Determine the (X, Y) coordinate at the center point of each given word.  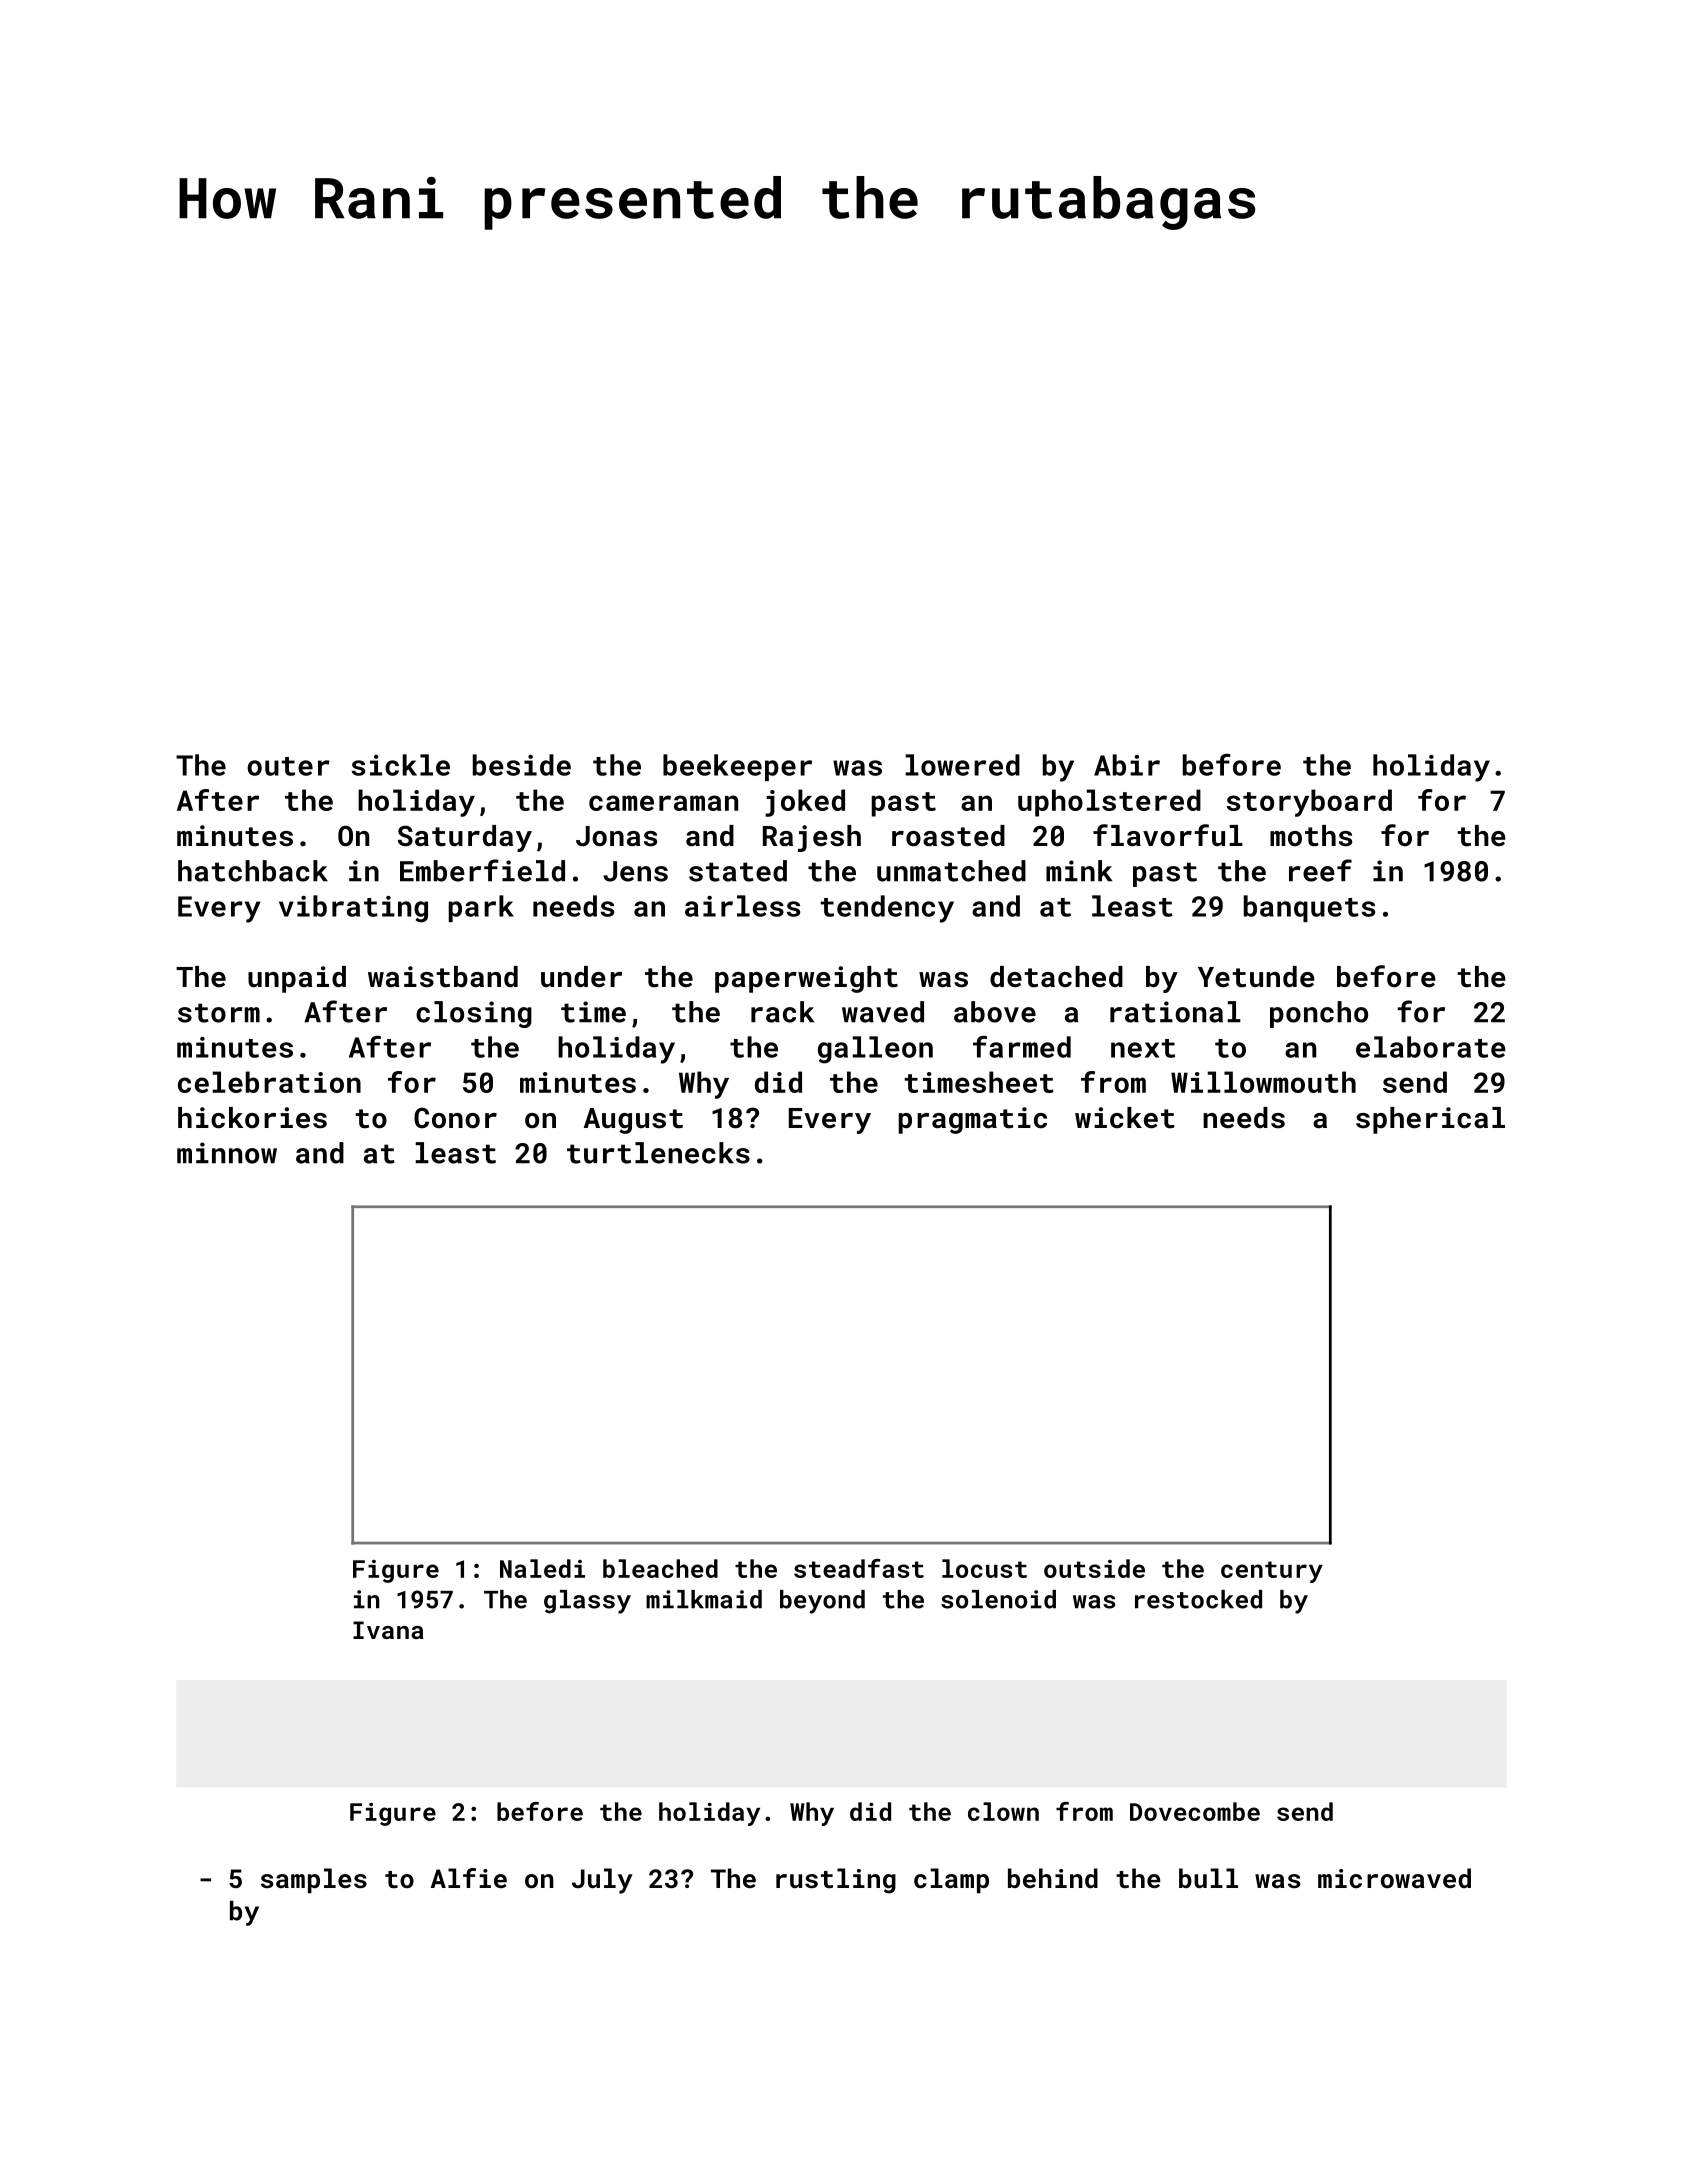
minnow (227, 1153)
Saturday (465, 838)
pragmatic (973, 1120)
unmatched (951, 871)
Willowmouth (1263, 1082)
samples (314, 1881)
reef (1320, 870)
